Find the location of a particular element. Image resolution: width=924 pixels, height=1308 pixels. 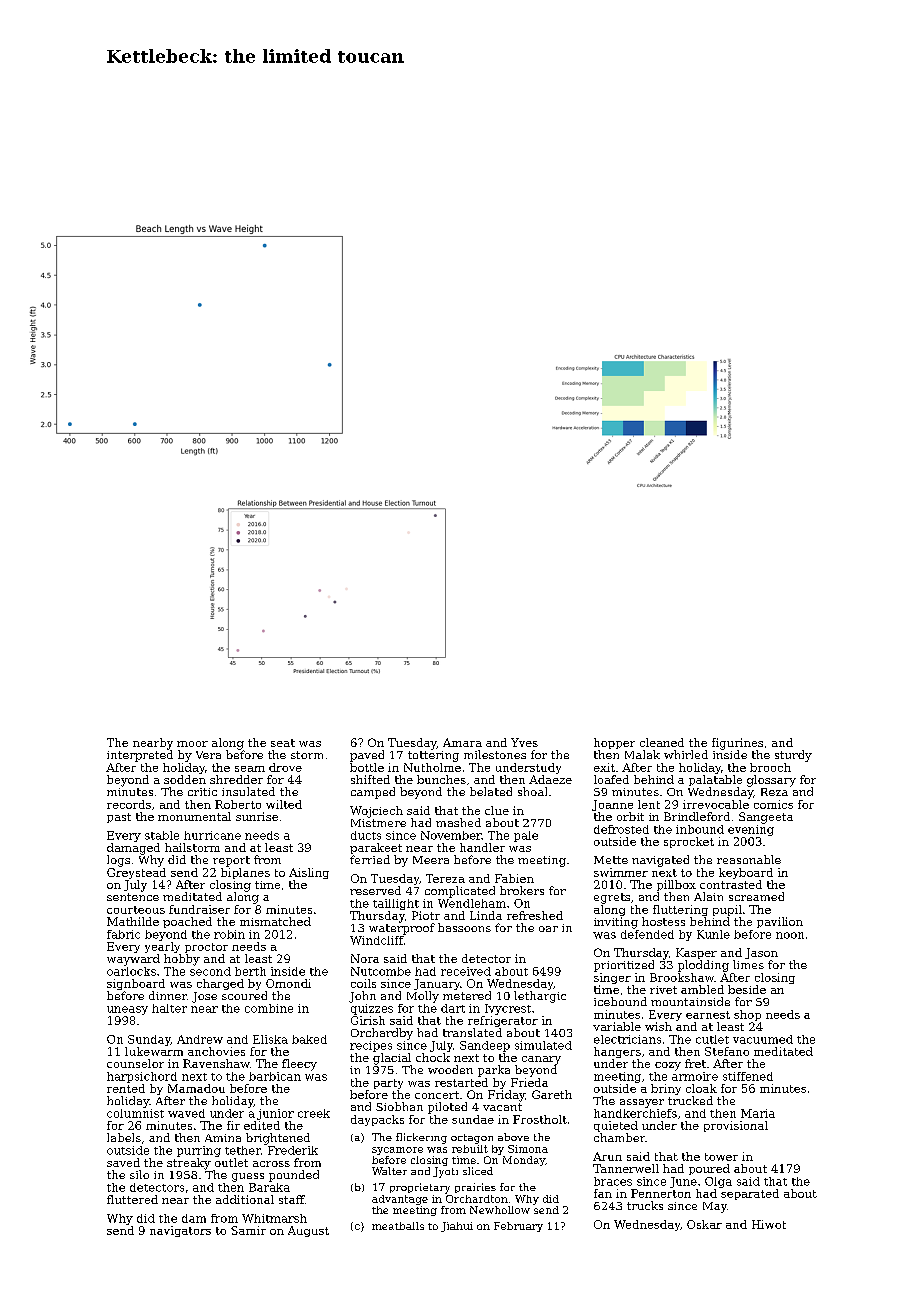

Yves is located at coordinates (524, 742).
